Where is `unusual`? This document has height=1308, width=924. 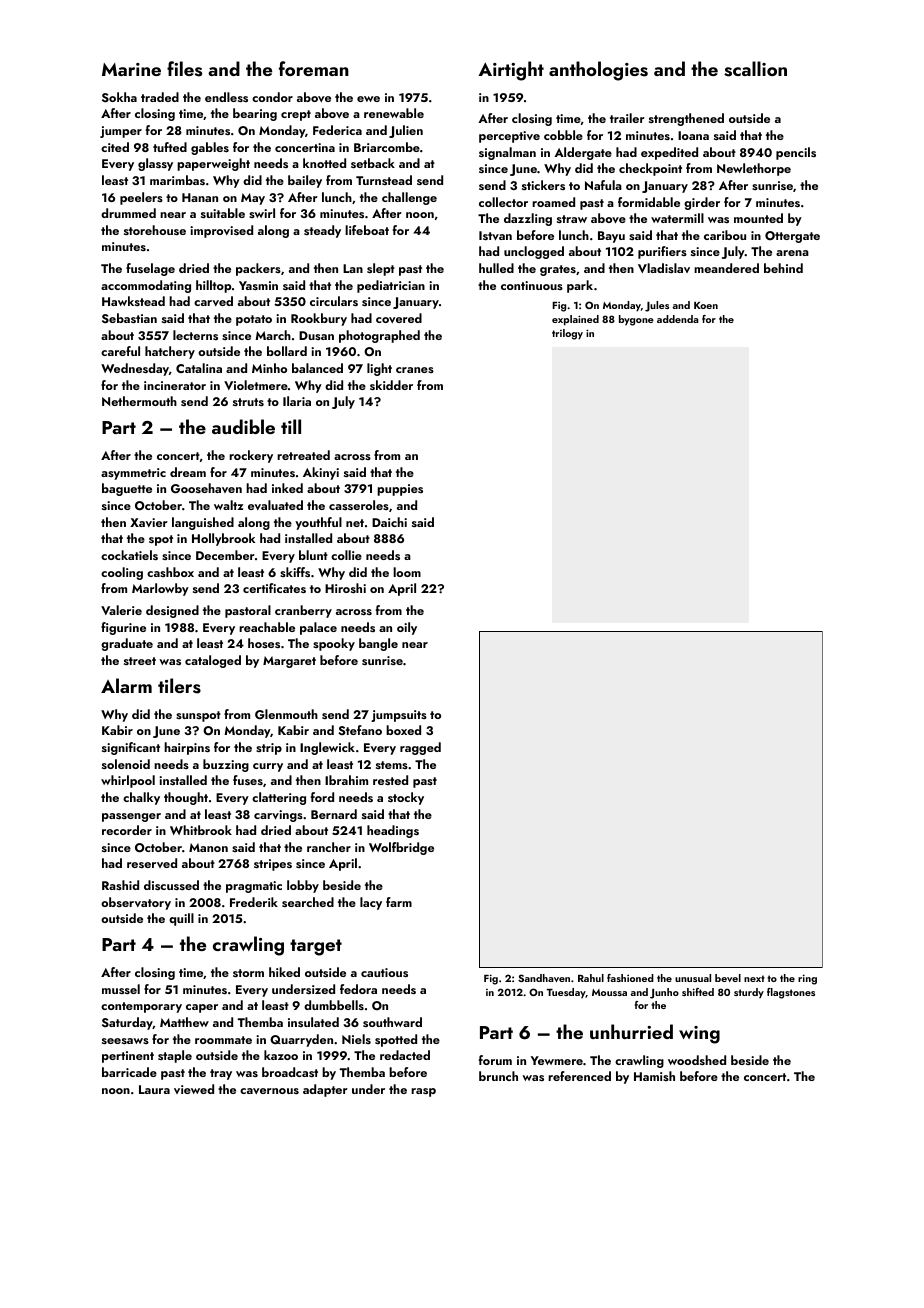
unusual is located at coordinates (693, 978).
